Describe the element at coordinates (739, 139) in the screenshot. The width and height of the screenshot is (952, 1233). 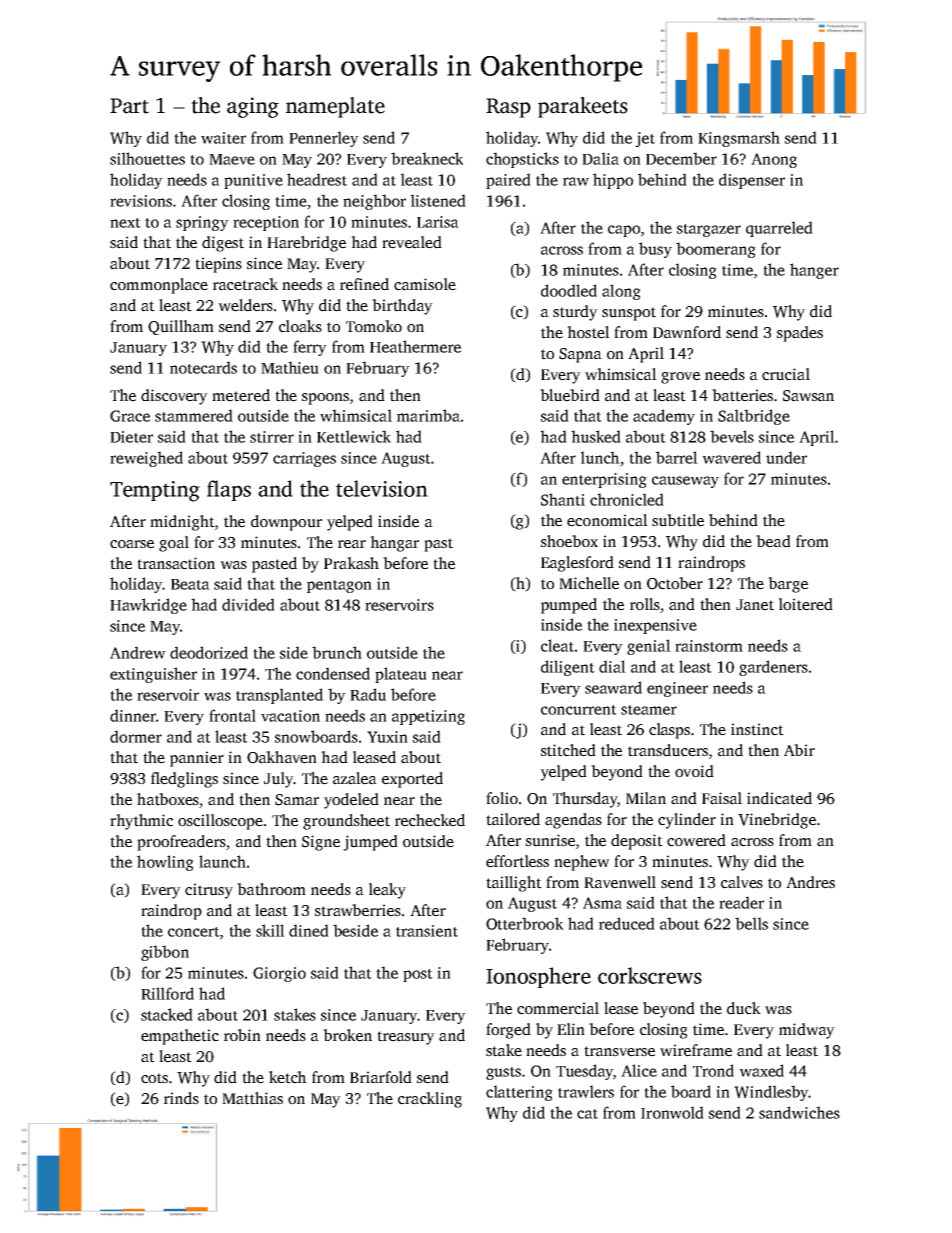
I see `Kingsmarsh` at that location.
